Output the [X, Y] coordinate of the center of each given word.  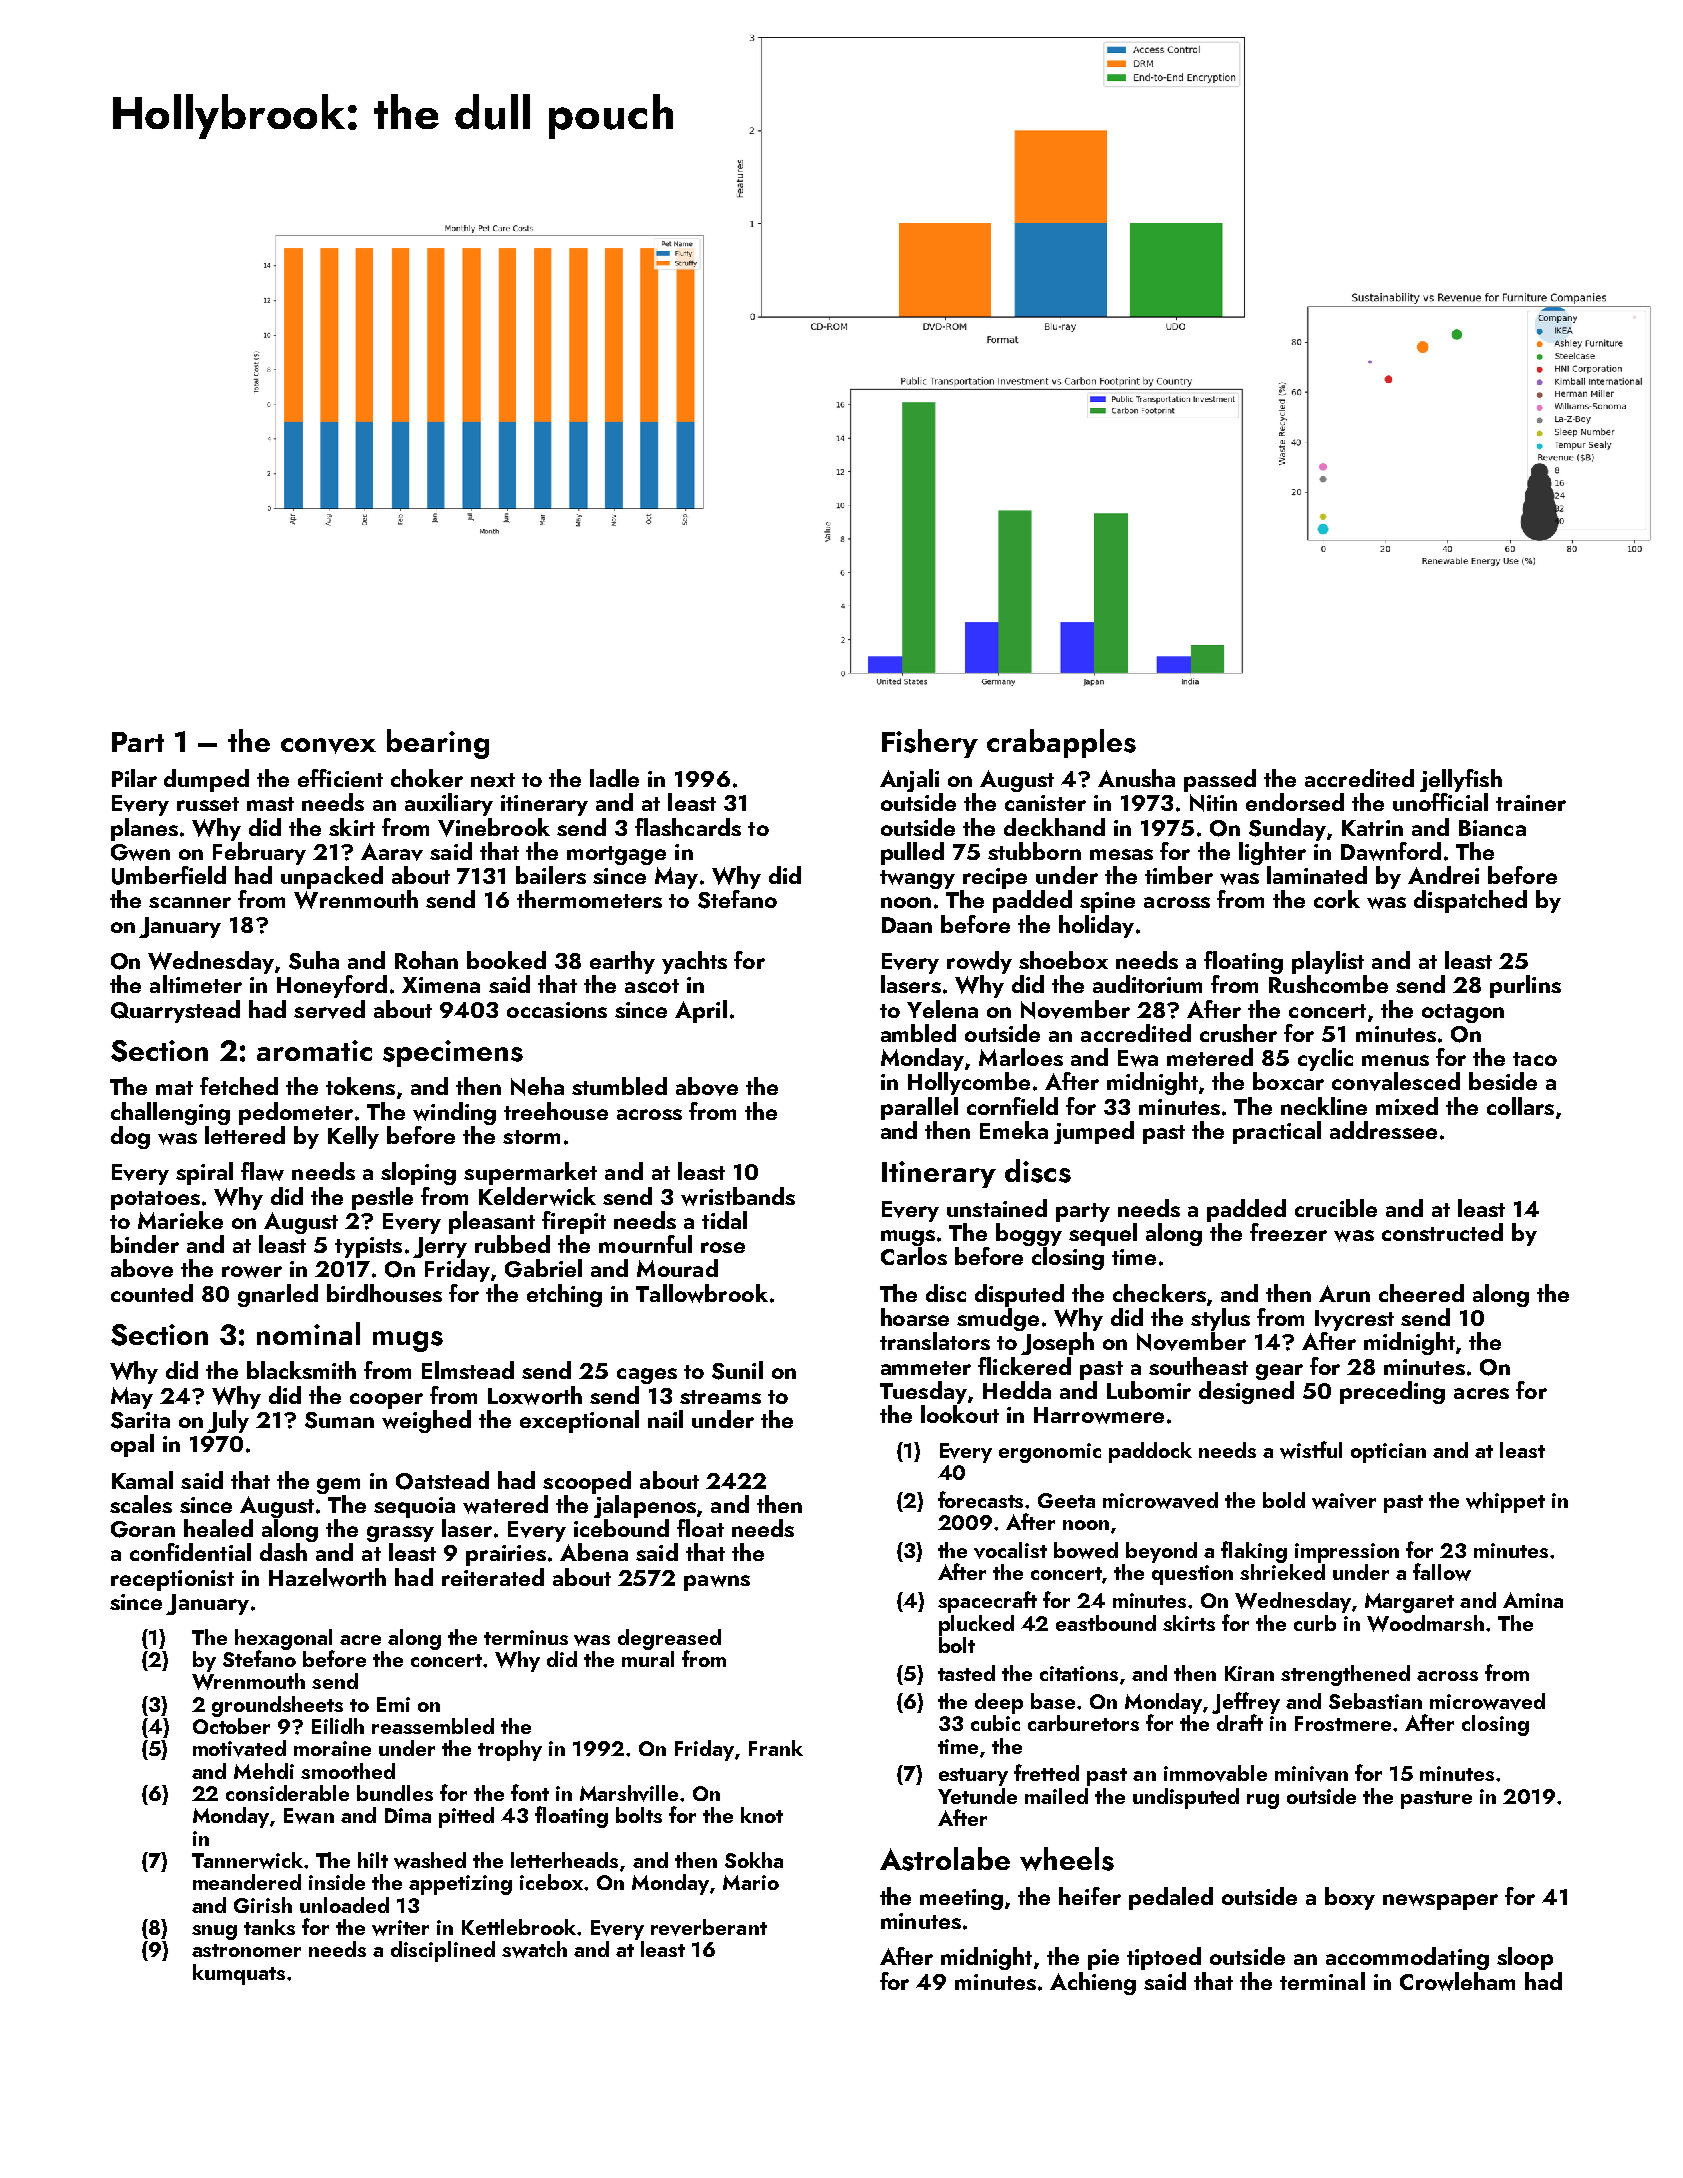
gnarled [278, 1295]
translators [935, 1341]
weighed [426, 1421]
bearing [438, 744]
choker [427, 778]
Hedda [1017, 1390]
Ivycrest [1354, 1320]
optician [1388, 1453]
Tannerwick [247, 1860]
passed [1220, 780]
